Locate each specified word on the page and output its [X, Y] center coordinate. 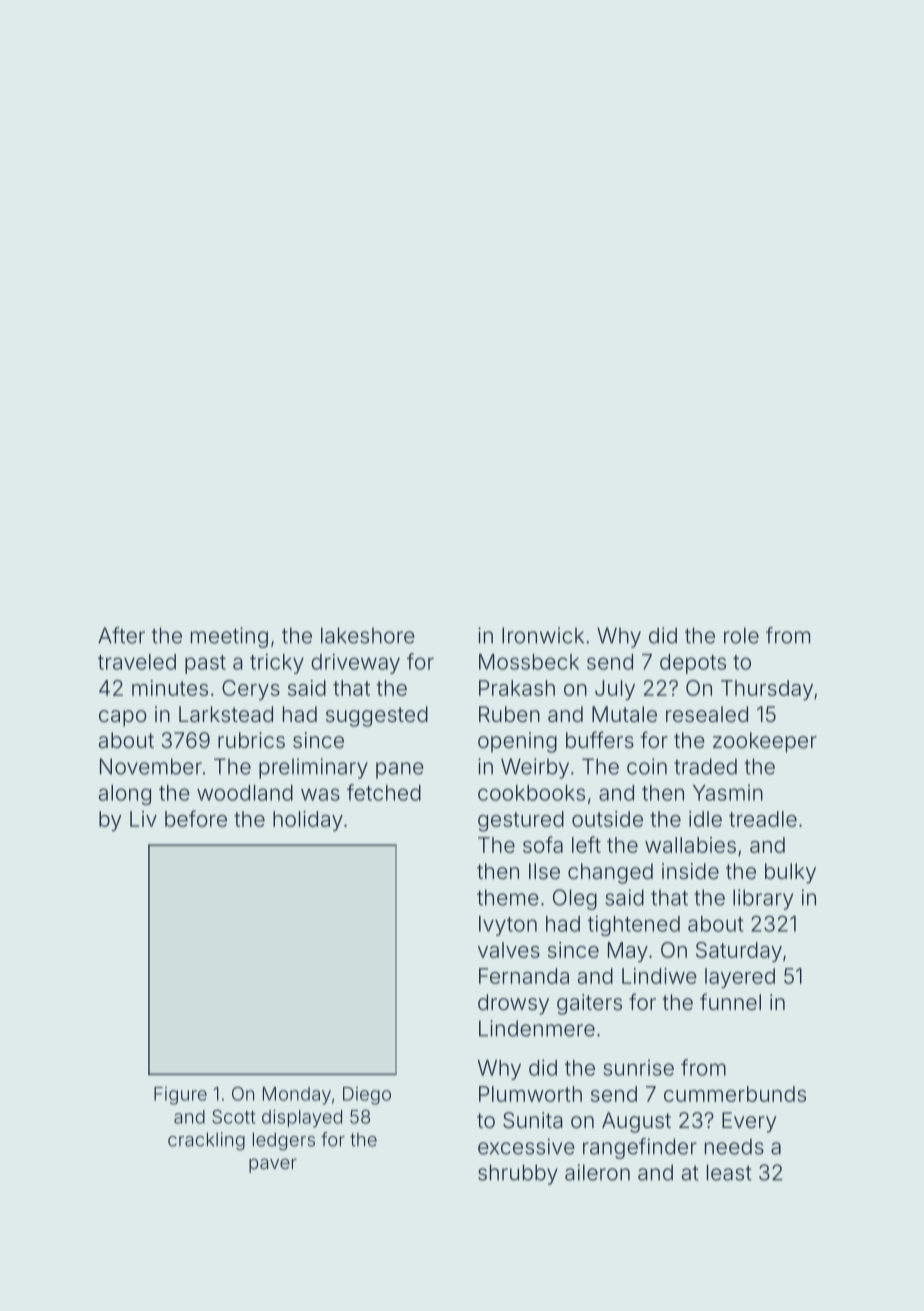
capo [123, 718]
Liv [143, 819]
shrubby [518, 1174]
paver [273, 1165]
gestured [521, 821]
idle [705, 819]
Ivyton [508, 926]
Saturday [739, 952]
